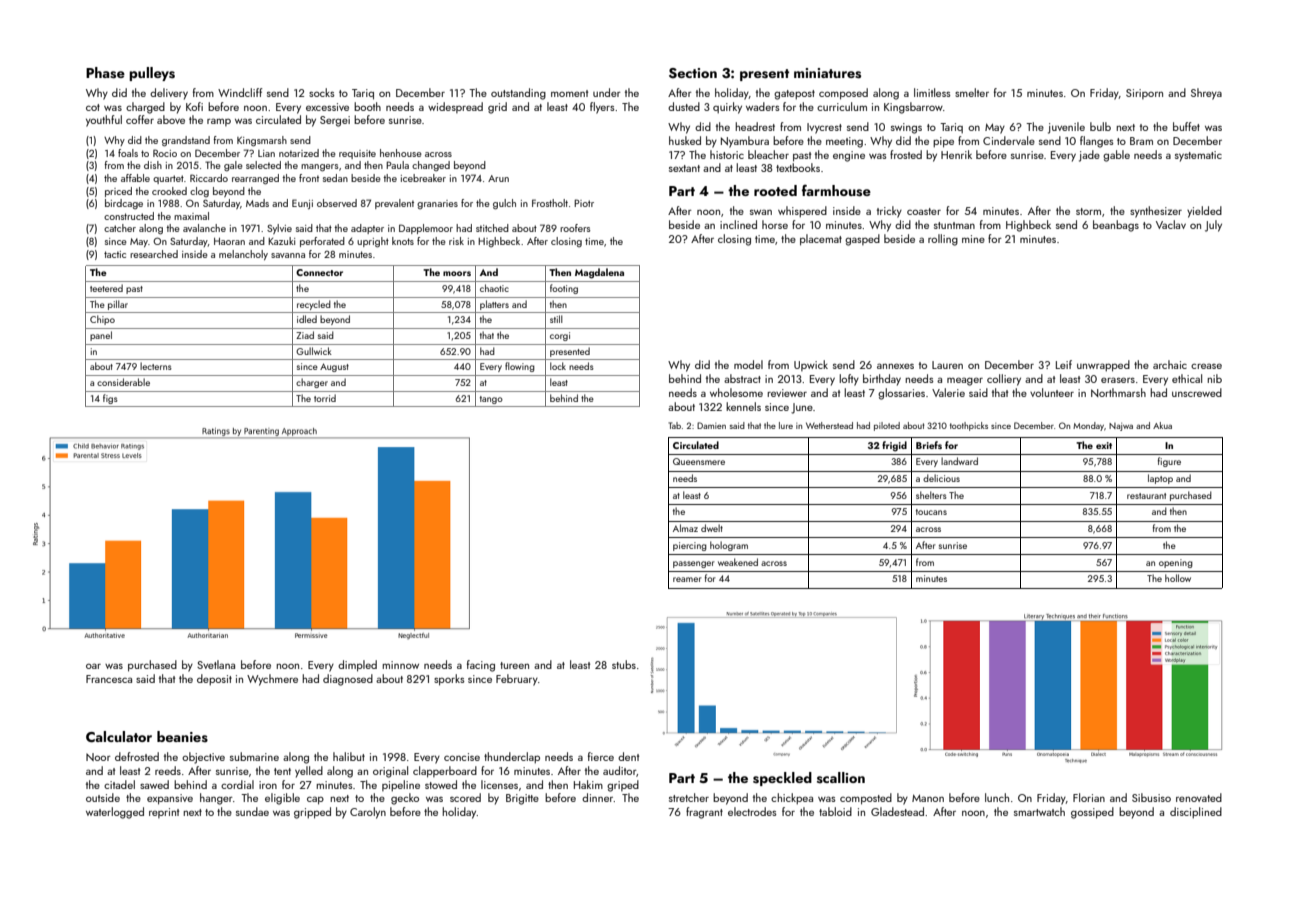 This screenshot has width=1308, height=924. I want to click on gripped, so click(312, 813).
